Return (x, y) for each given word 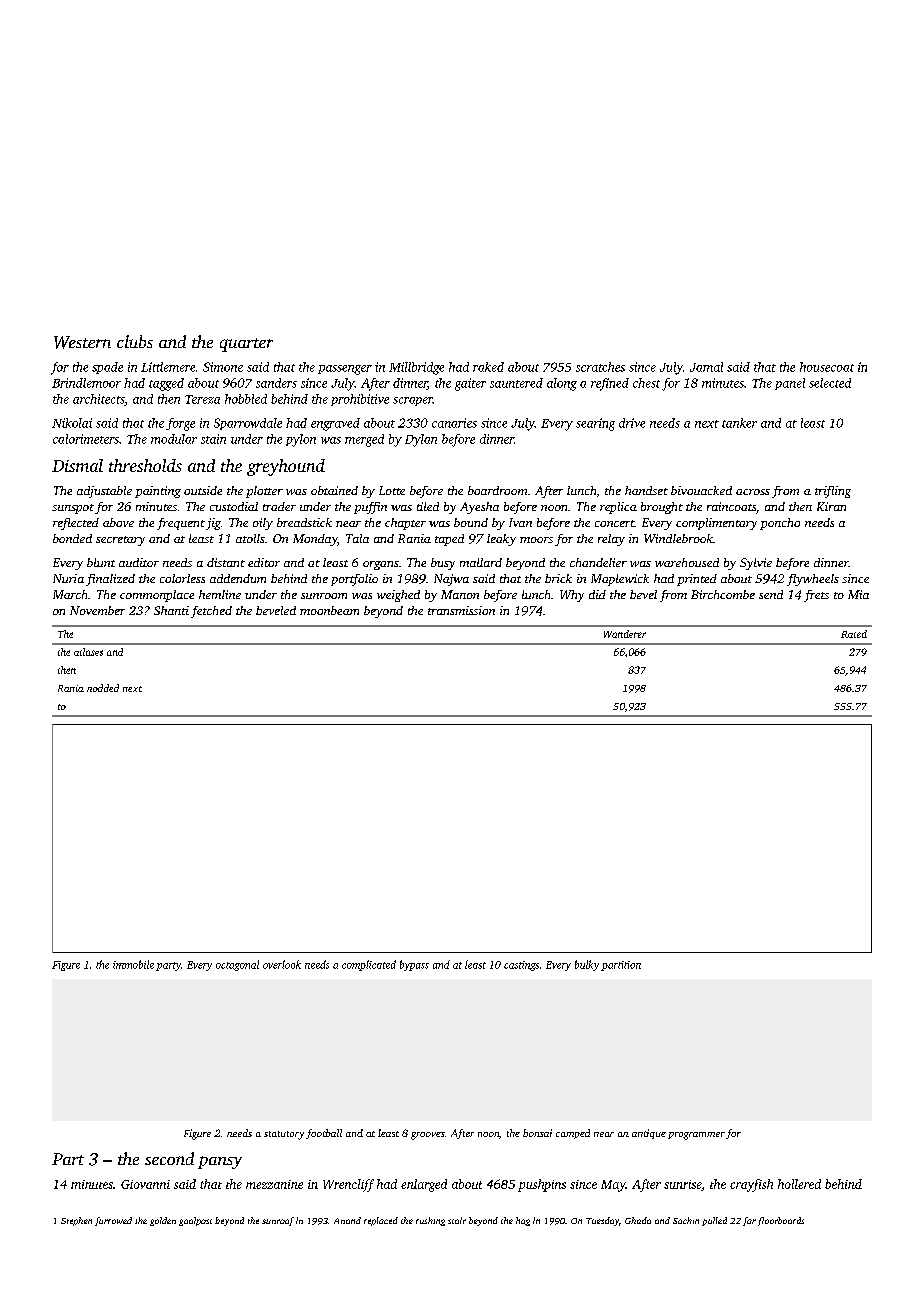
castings (521, 966)
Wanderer (625, 634)
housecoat (827, 367)
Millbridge (416, 368)
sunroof (278, 1221)
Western (82, 342)
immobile (133, 964)
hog (523, 1221)
